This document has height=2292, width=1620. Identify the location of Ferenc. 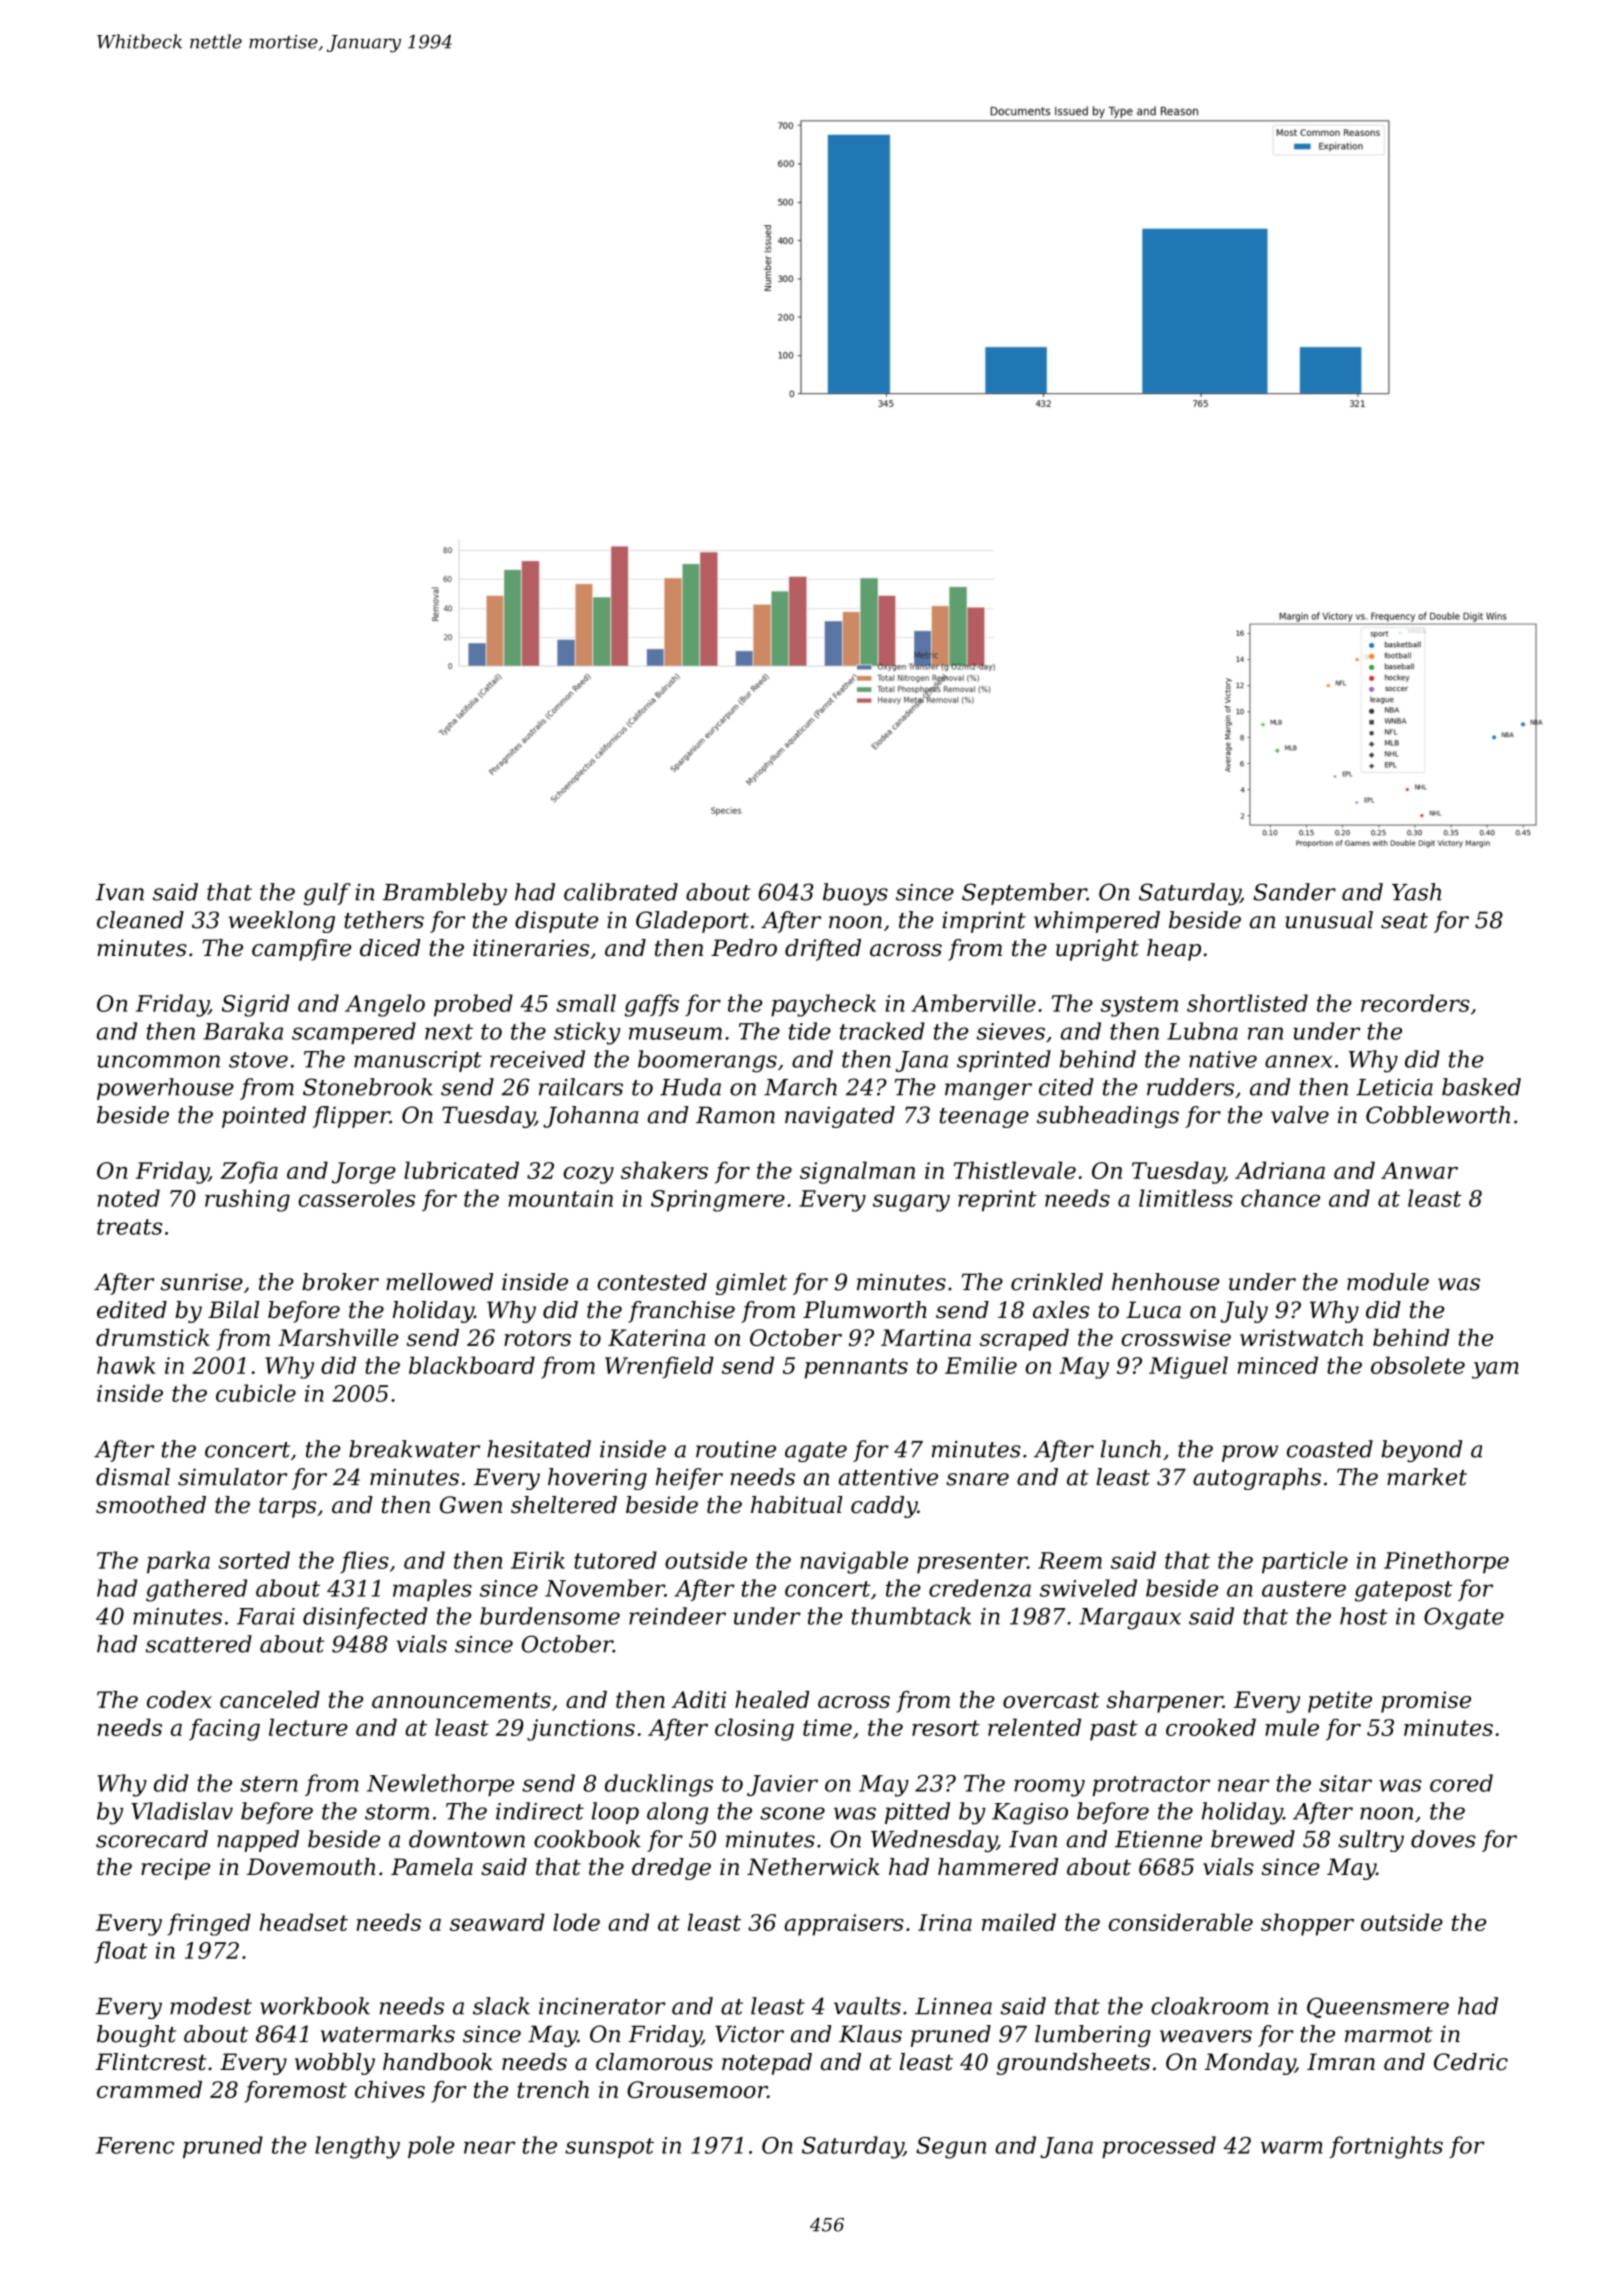
(135, 2145).
